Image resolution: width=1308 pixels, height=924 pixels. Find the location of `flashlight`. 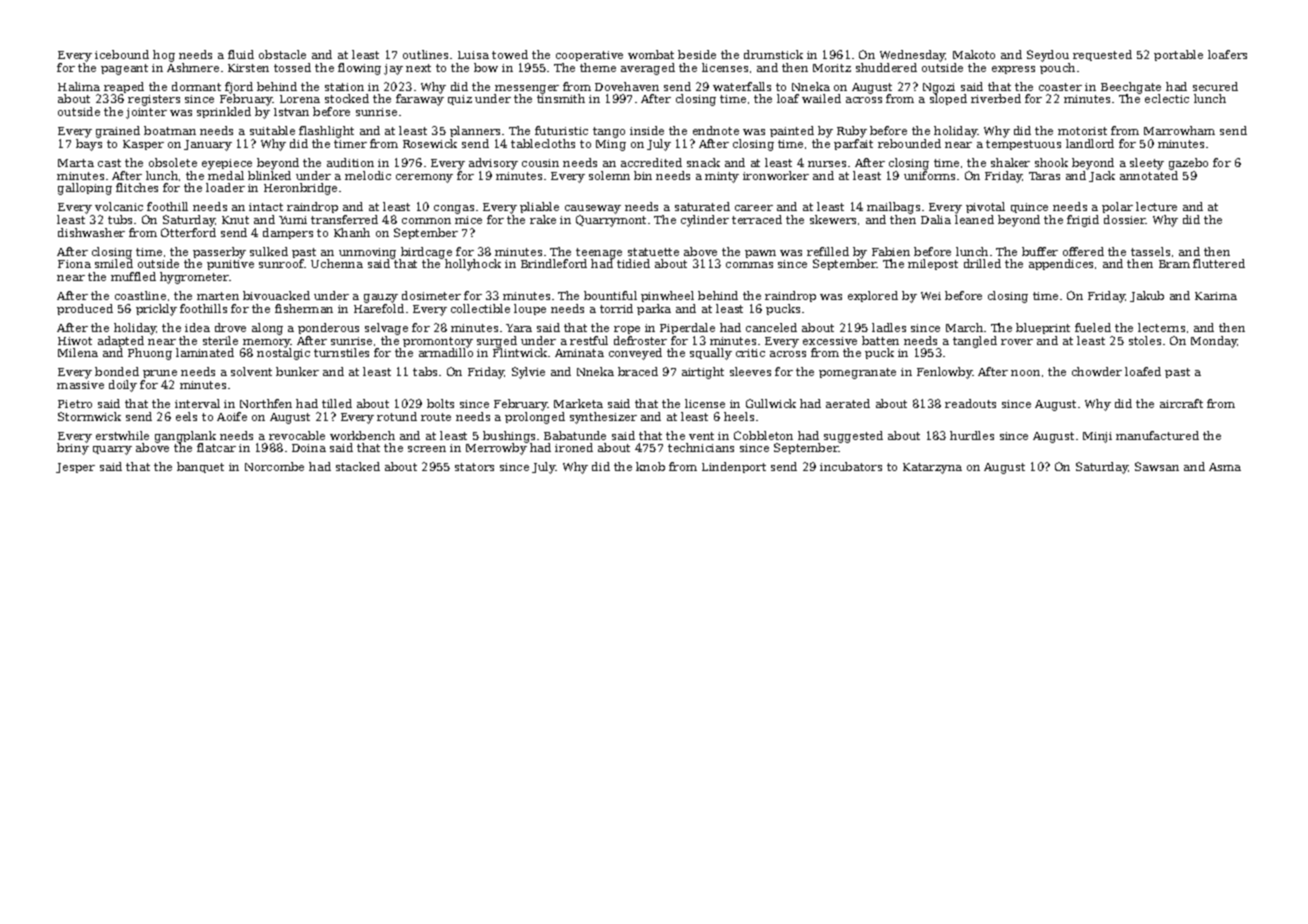

flashlight is located at coordinates (326, 132).
